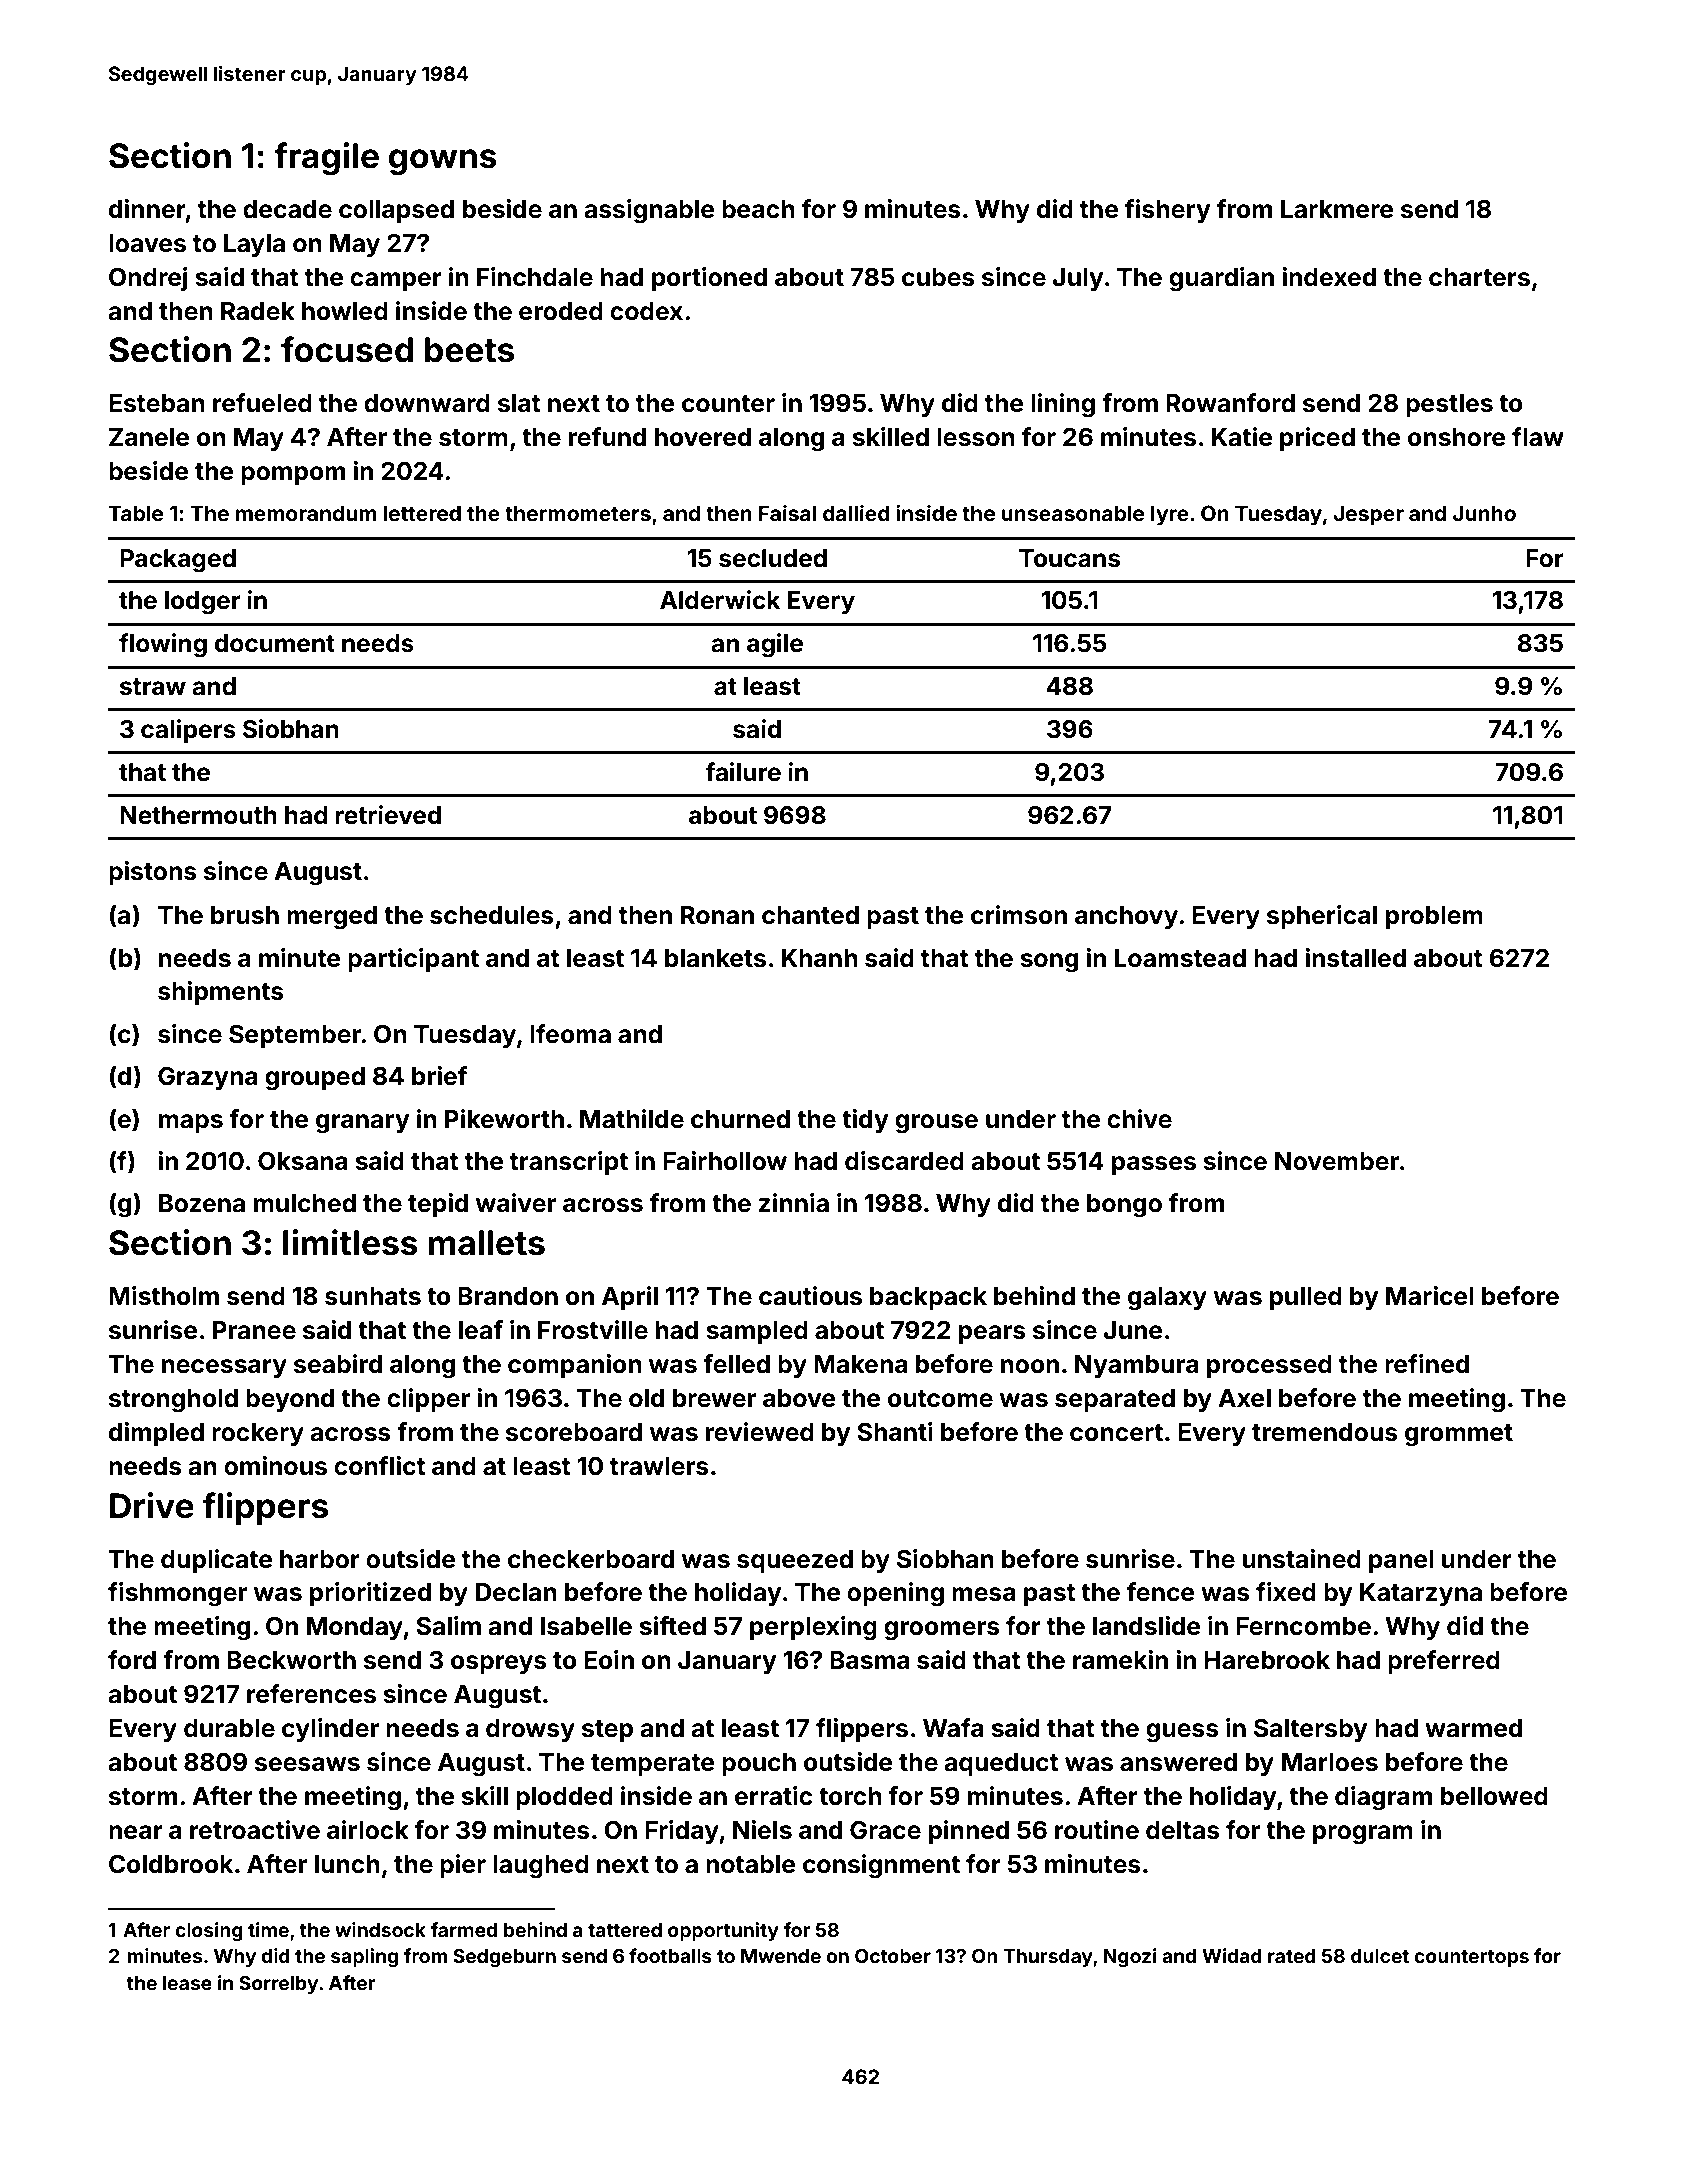 The image size is (1683, 2178). Describe the element at coordinates (178, 561) in the screenshot. I see `Packaged` at that location.
